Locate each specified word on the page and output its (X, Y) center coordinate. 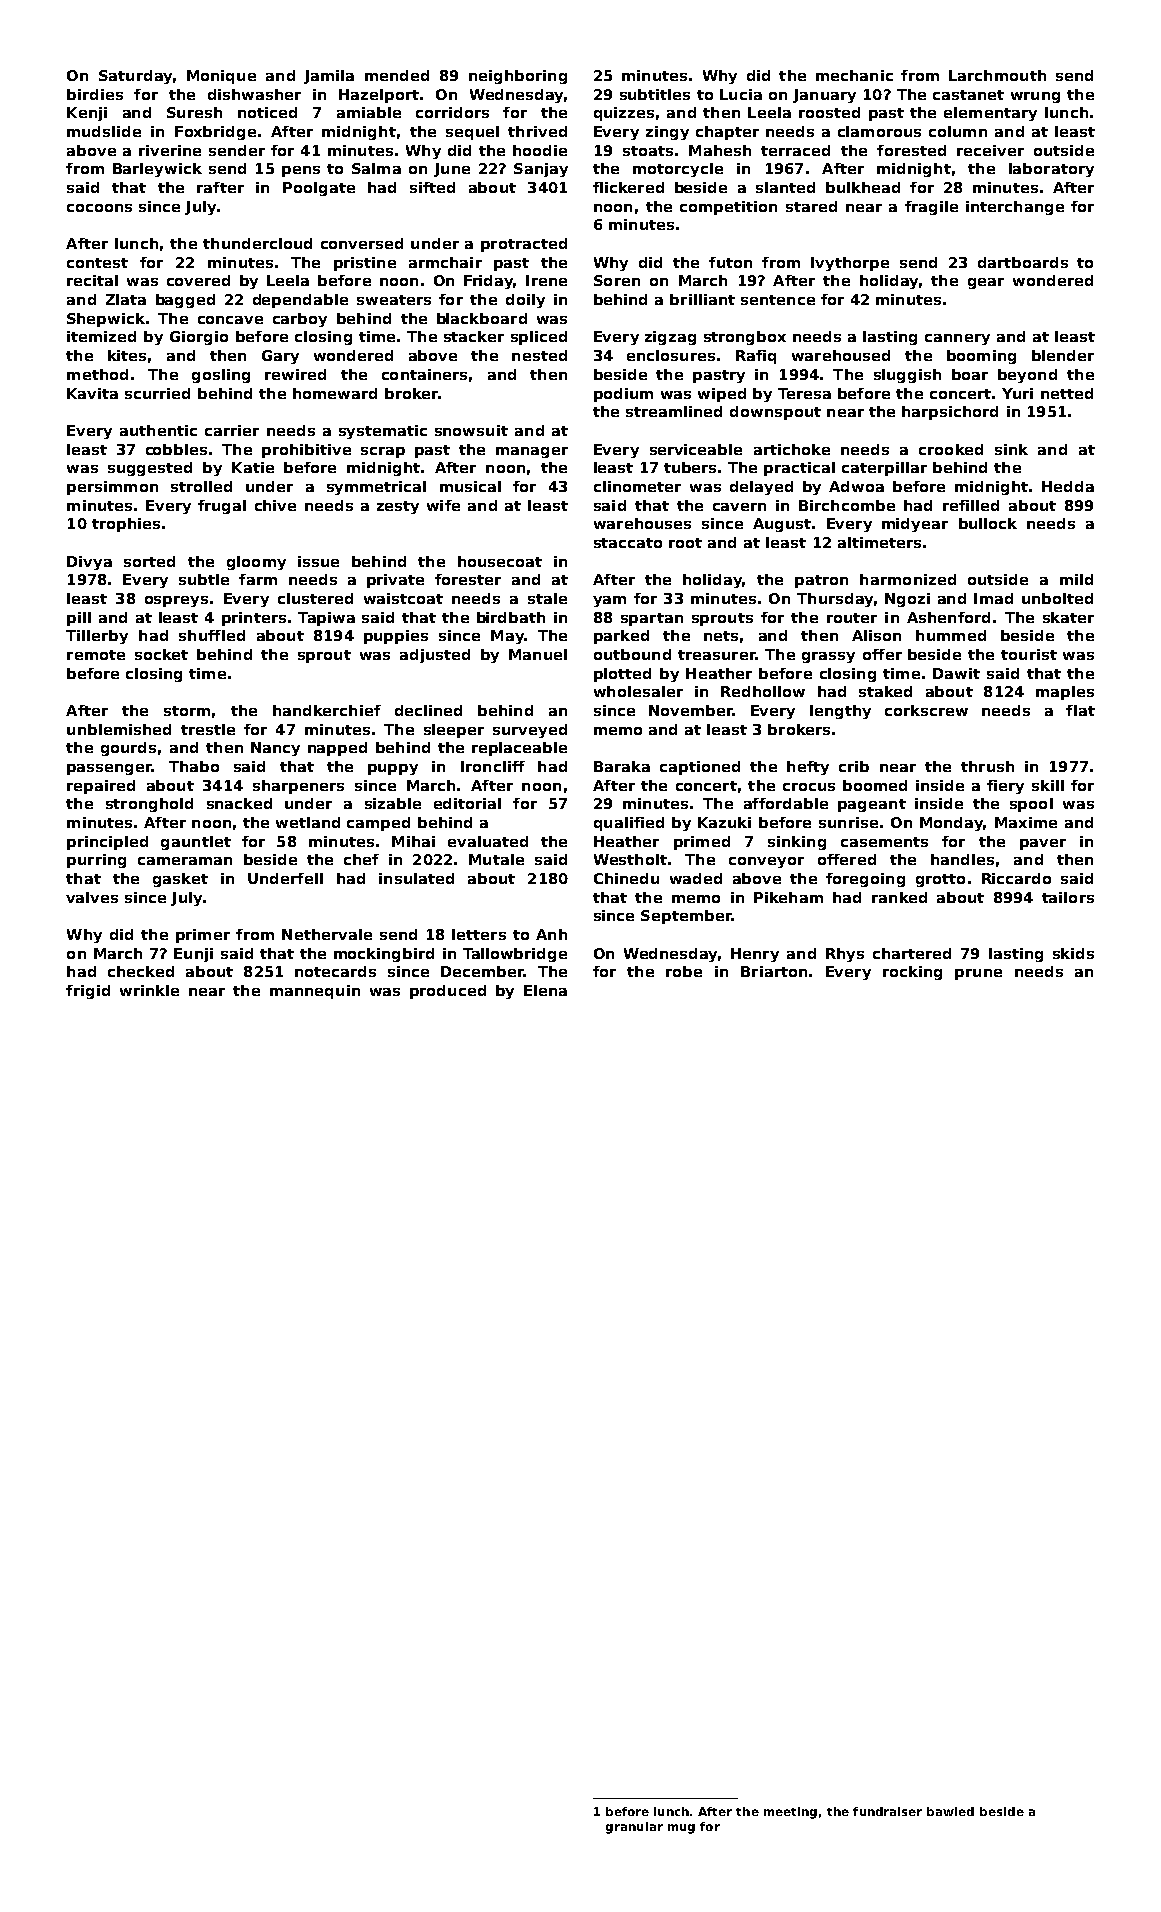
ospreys (176, 601)
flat (1080, 710)
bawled (950, 1811)
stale (547, 598)
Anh (551, 934)
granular (634, 1828)
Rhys (845, 955)
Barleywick (157, 170)
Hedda (1068, 486)
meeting (790, 1813)
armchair (445, 262)
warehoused (841, 355)
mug (681, 1829)
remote (96, 655)
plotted (622, 675)
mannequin (315, 992)
